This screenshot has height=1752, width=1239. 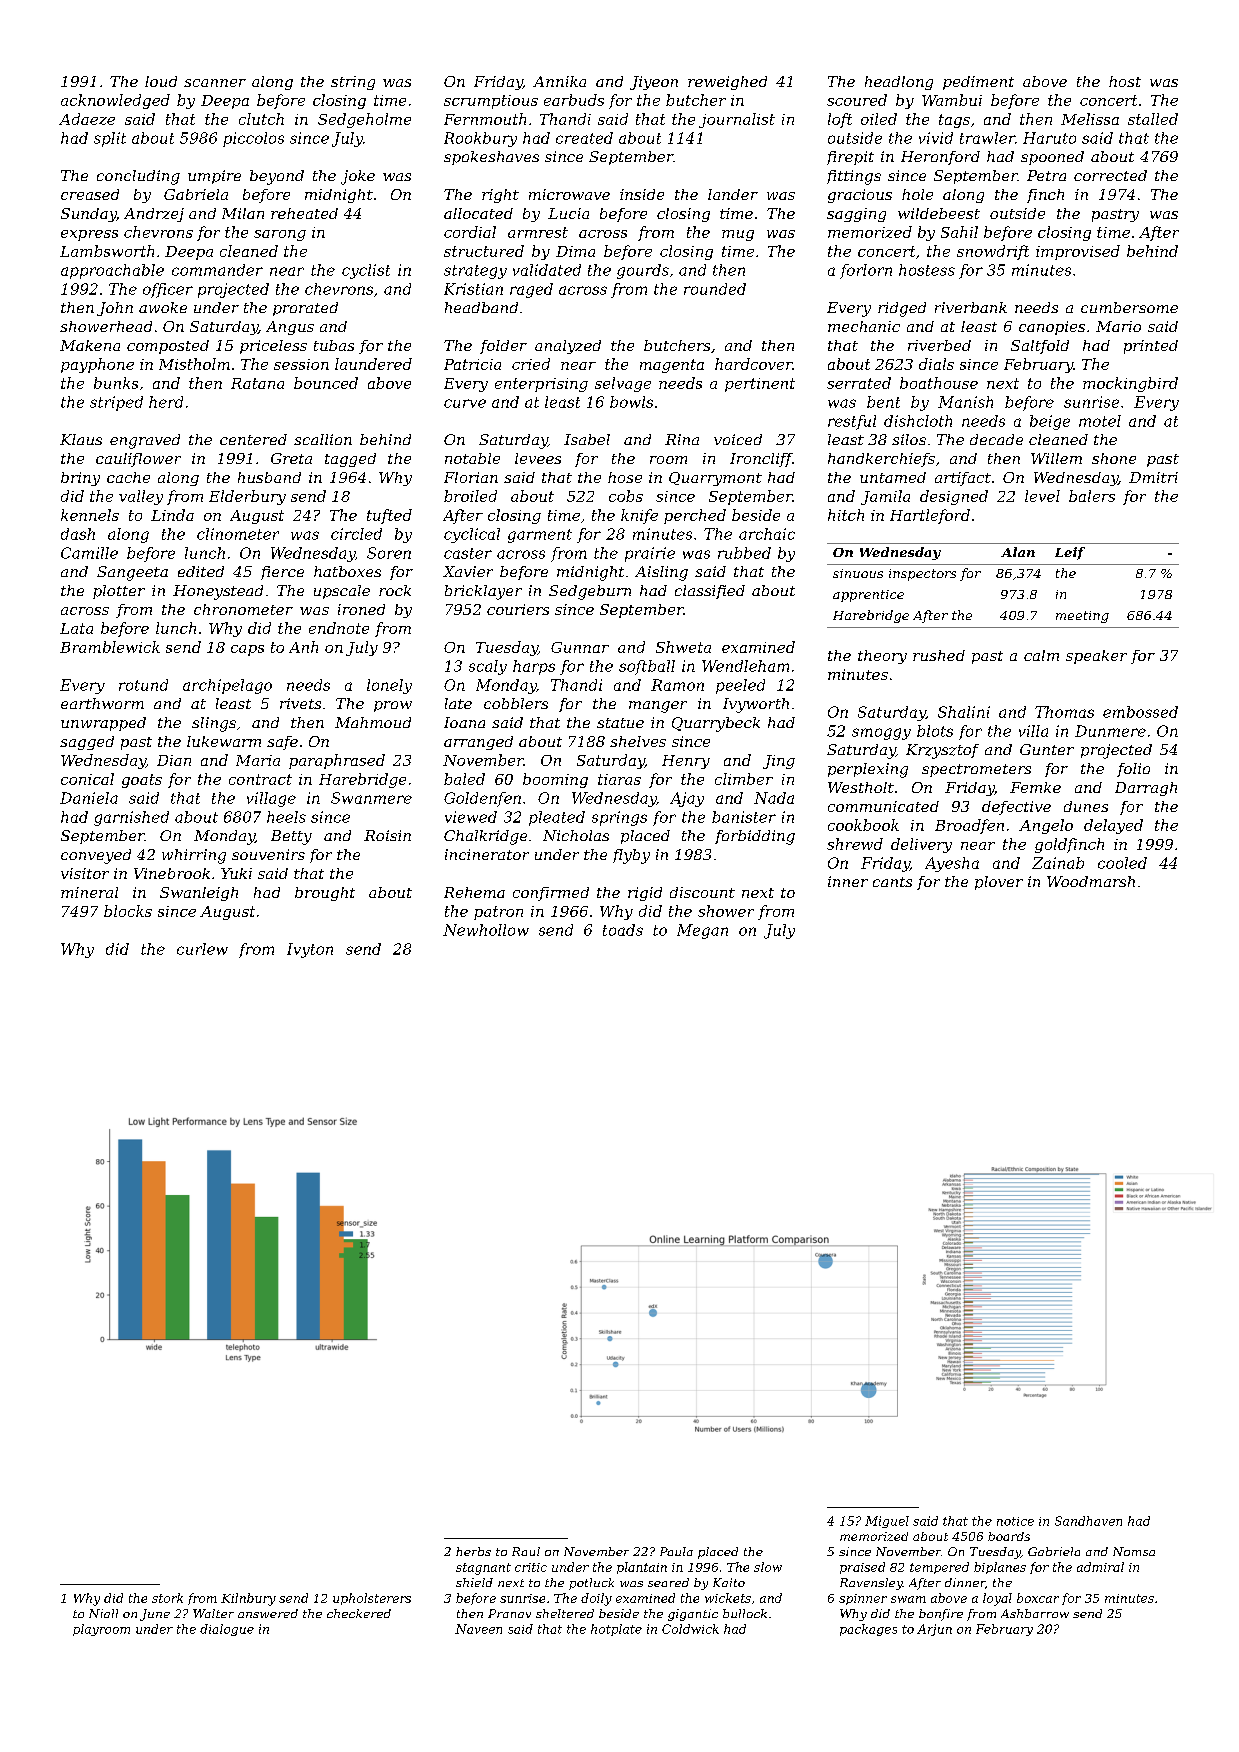 What do you see at coordinates (738, 235) in the screenshot?
I see `mug` at bounding box center [738, 235].
